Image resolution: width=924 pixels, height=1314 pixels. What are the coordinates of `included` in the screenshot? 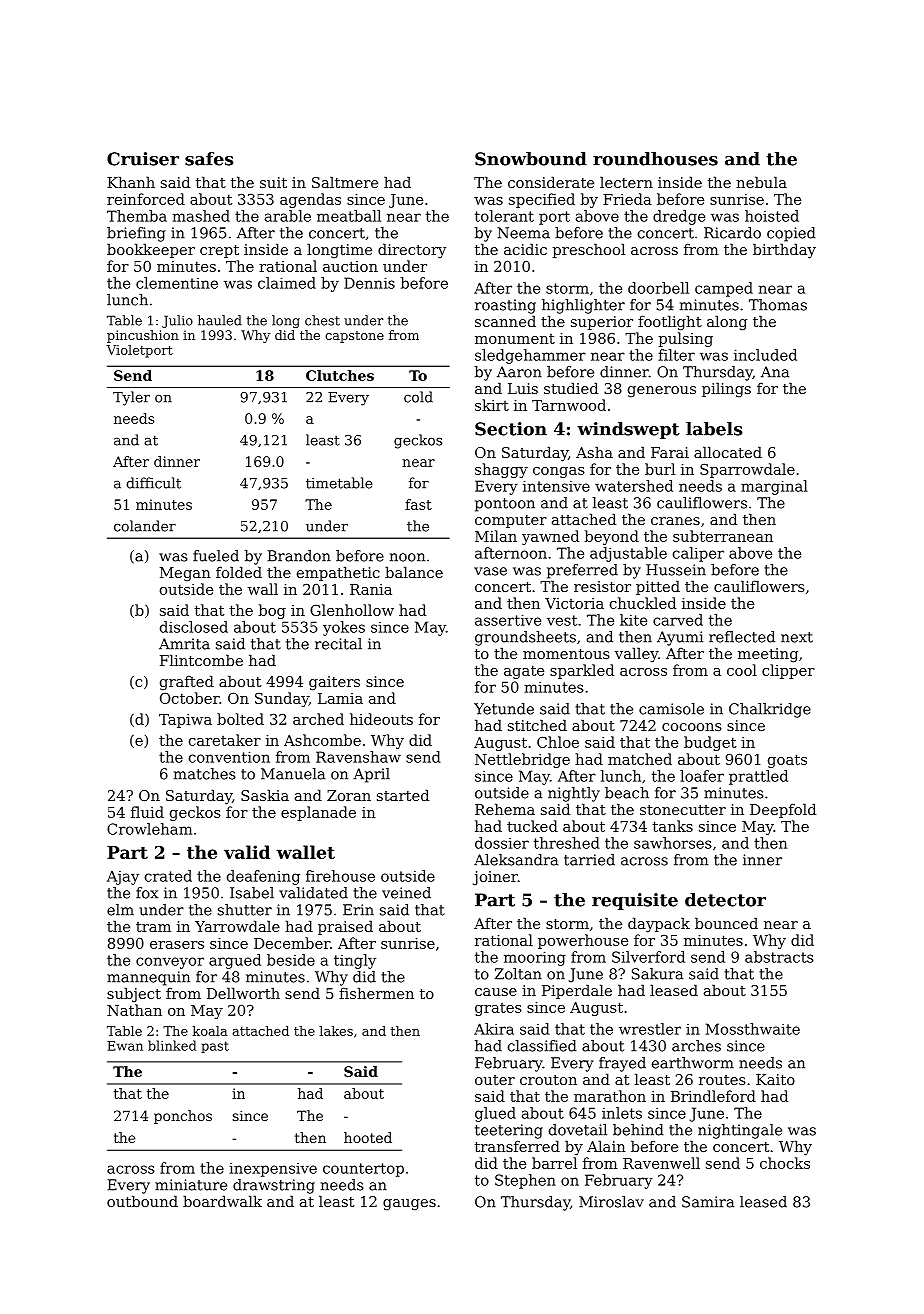 It's located at (765, 355).
